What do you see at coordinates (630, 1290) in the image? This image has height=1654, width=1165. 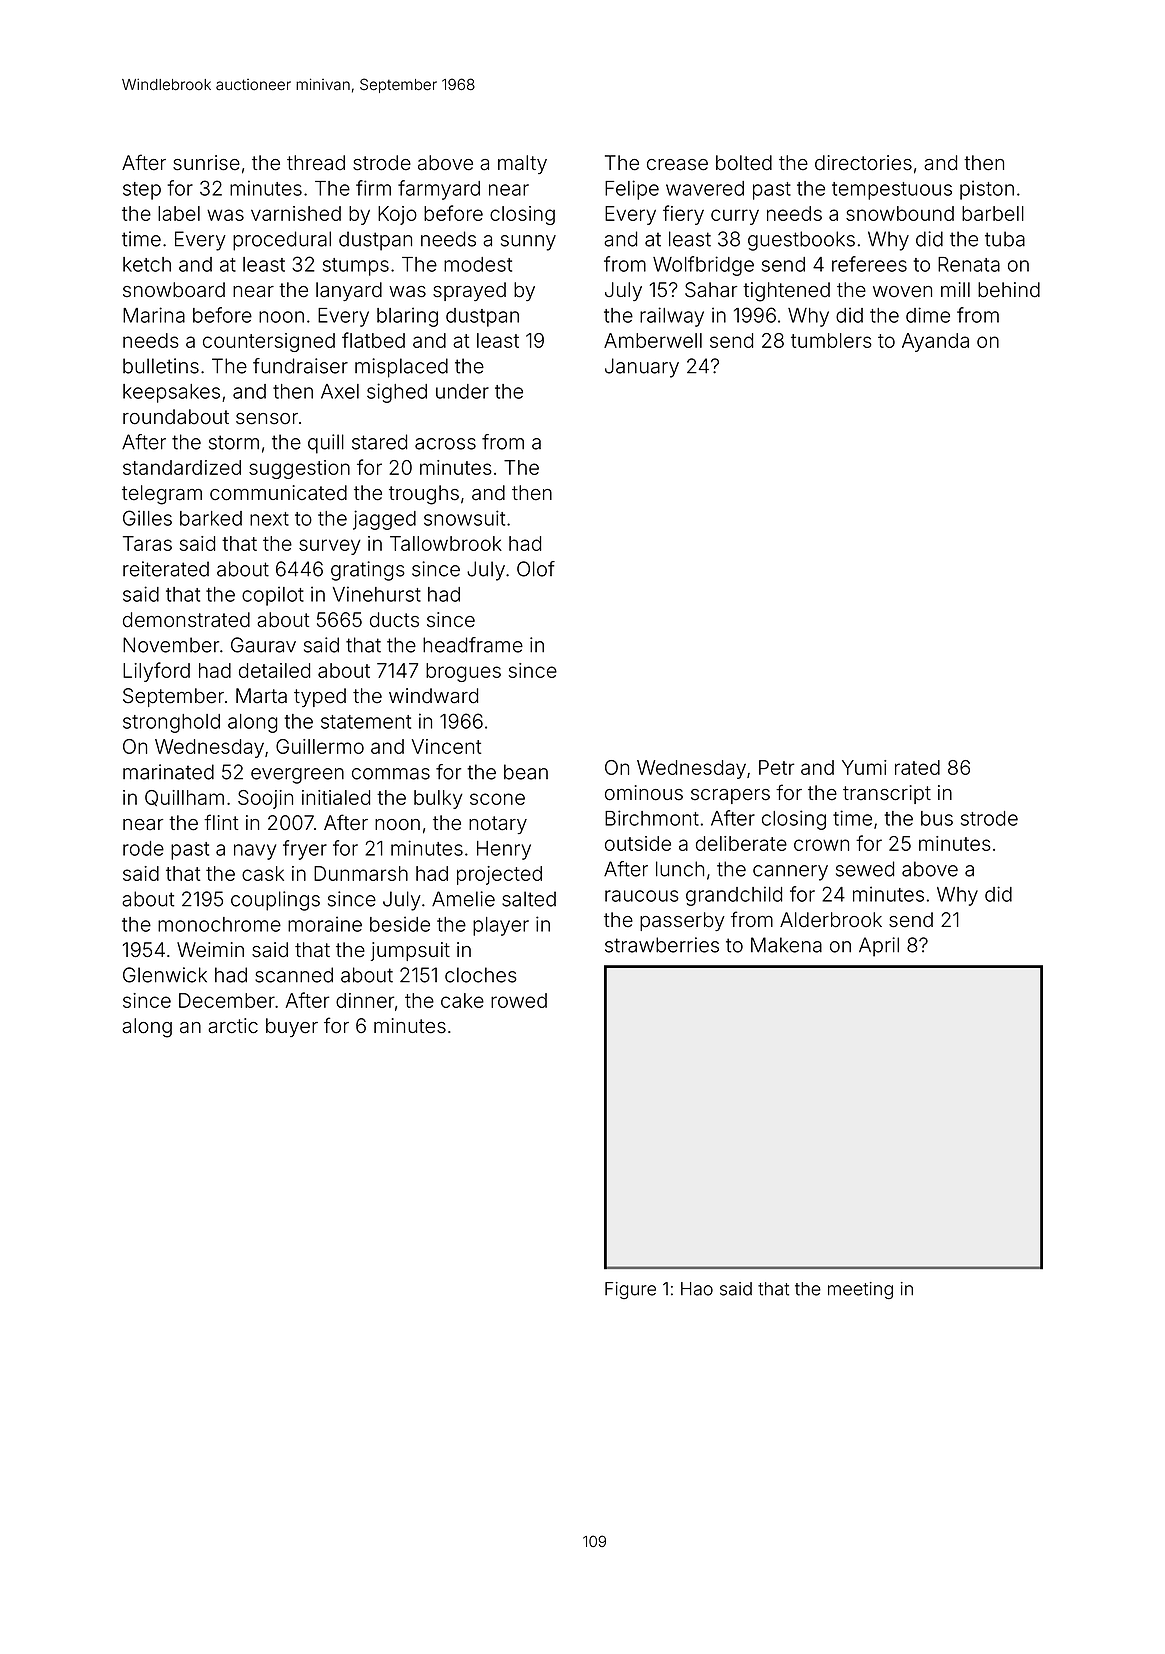 I see `Figure` at bounding box center [630, 1290].
